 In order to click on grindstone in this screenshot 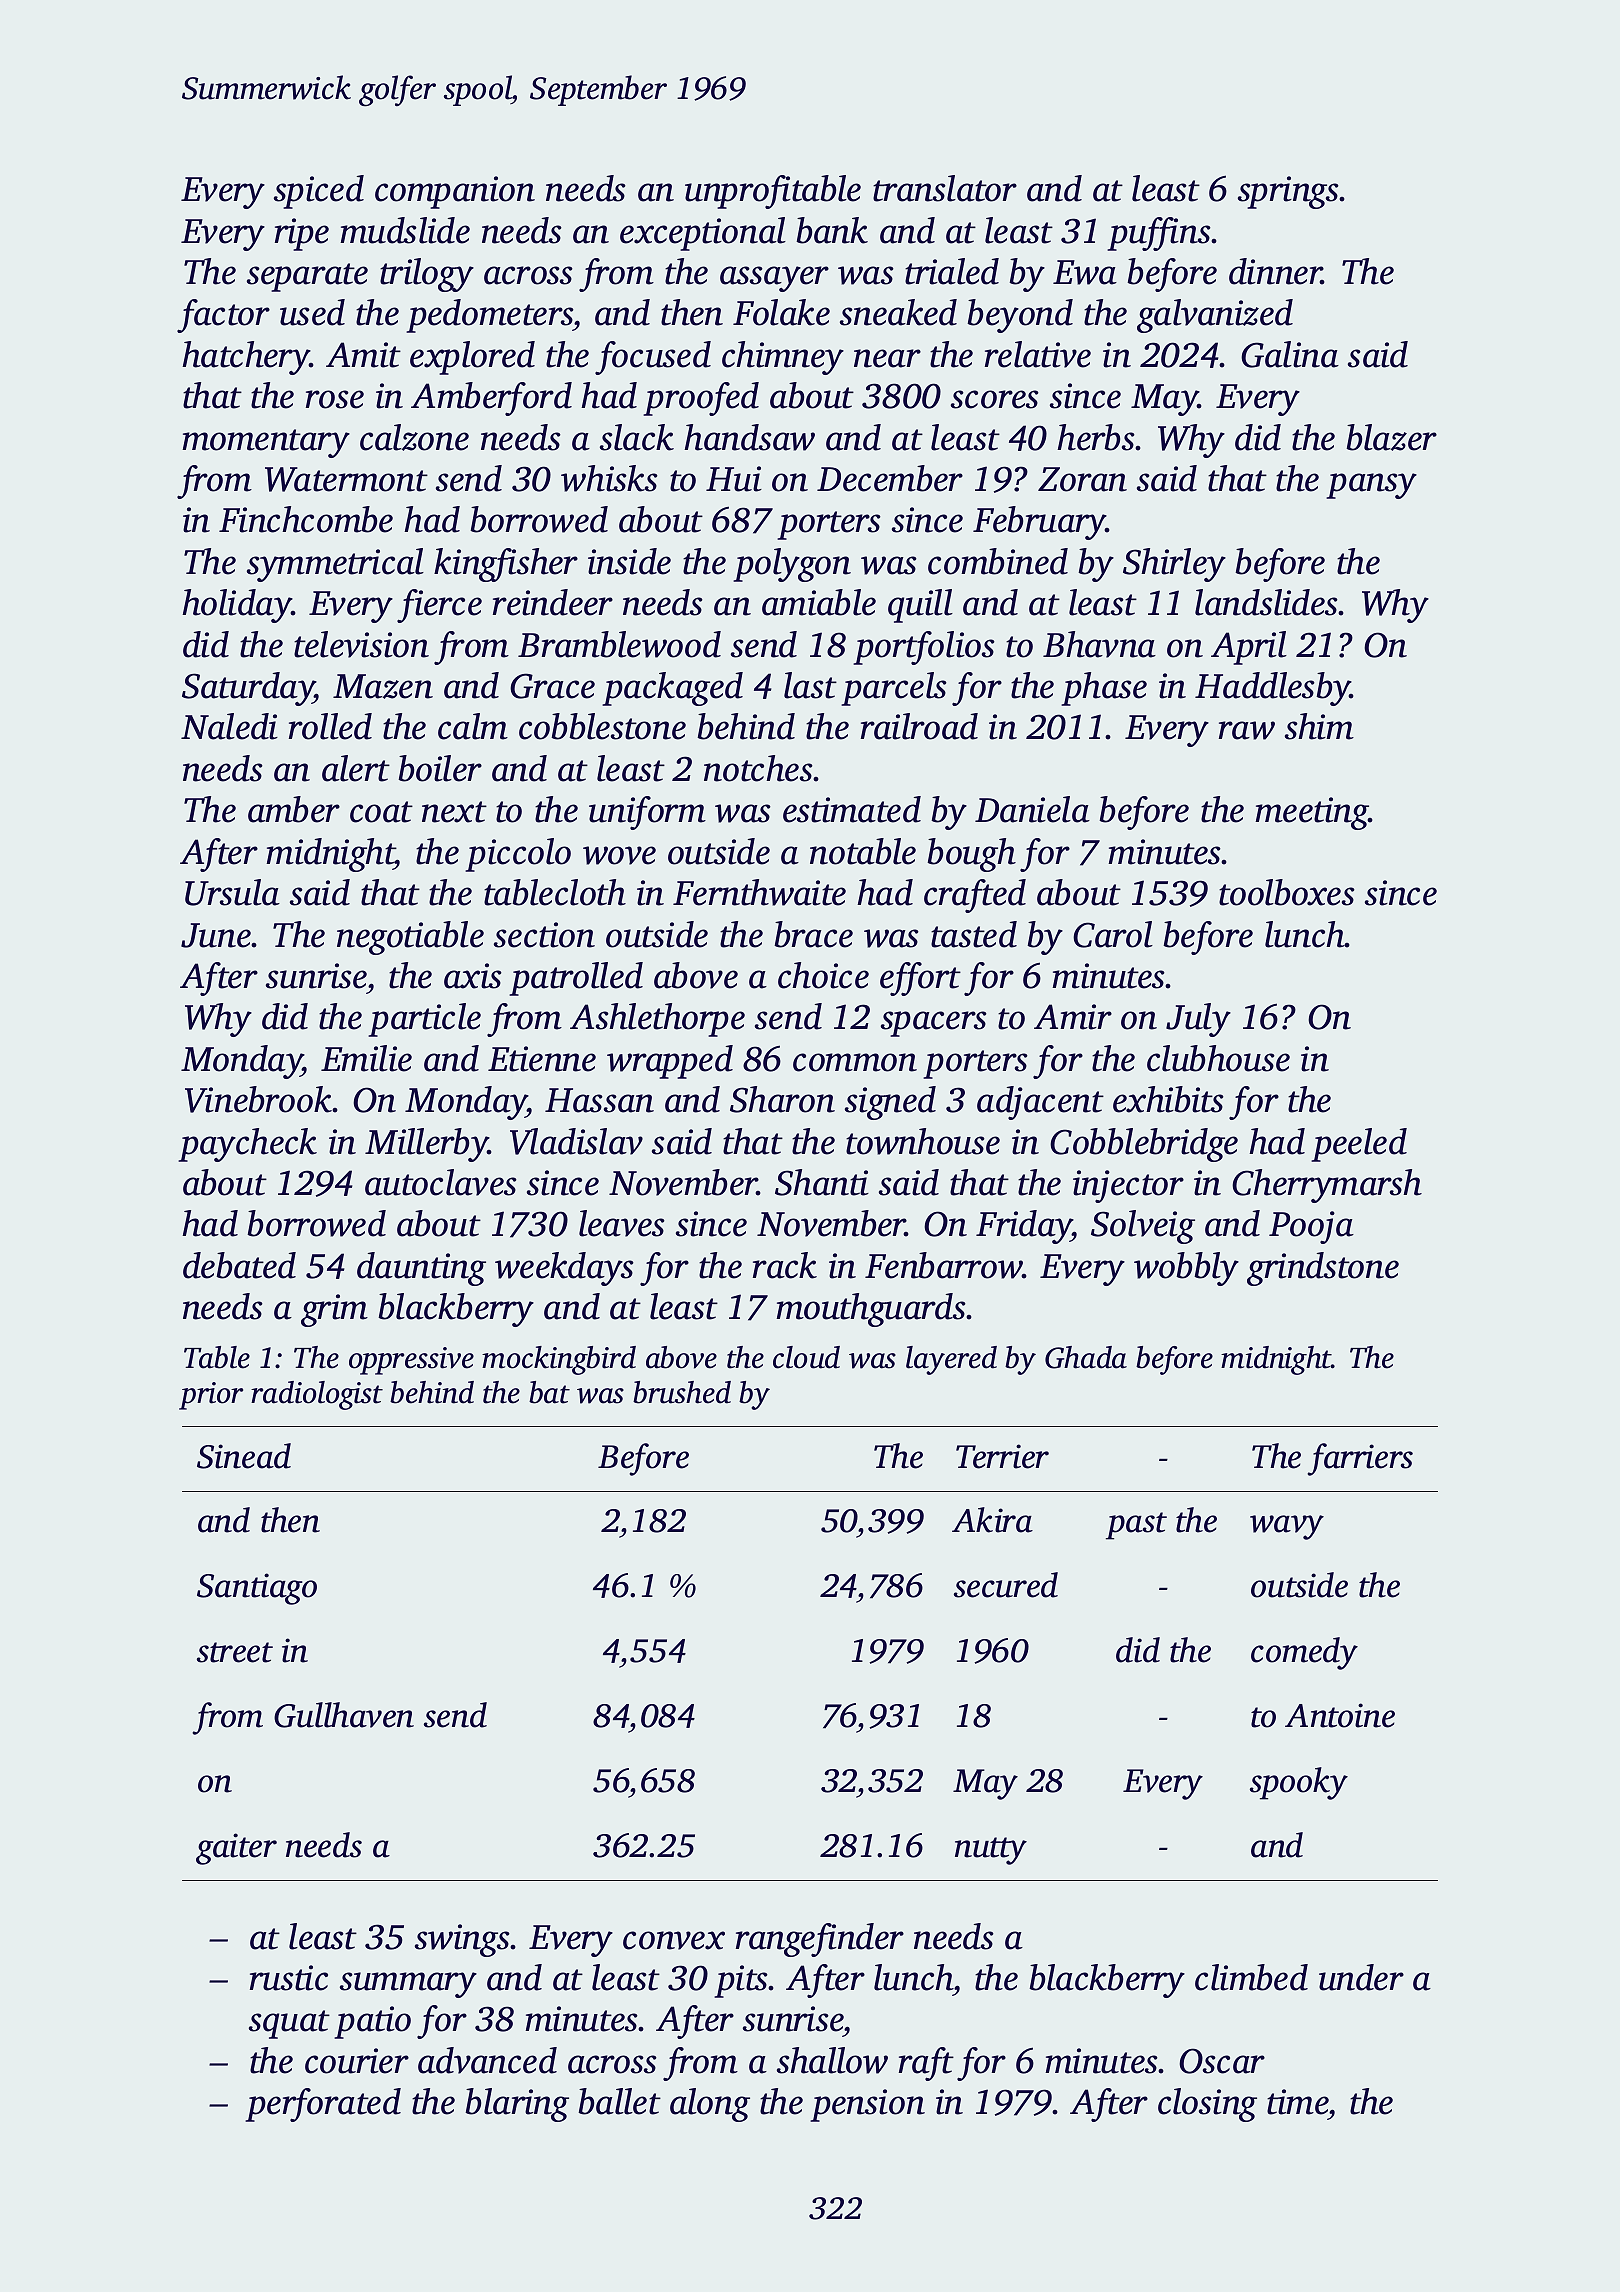, I will do `click(1323, 1269)`.
